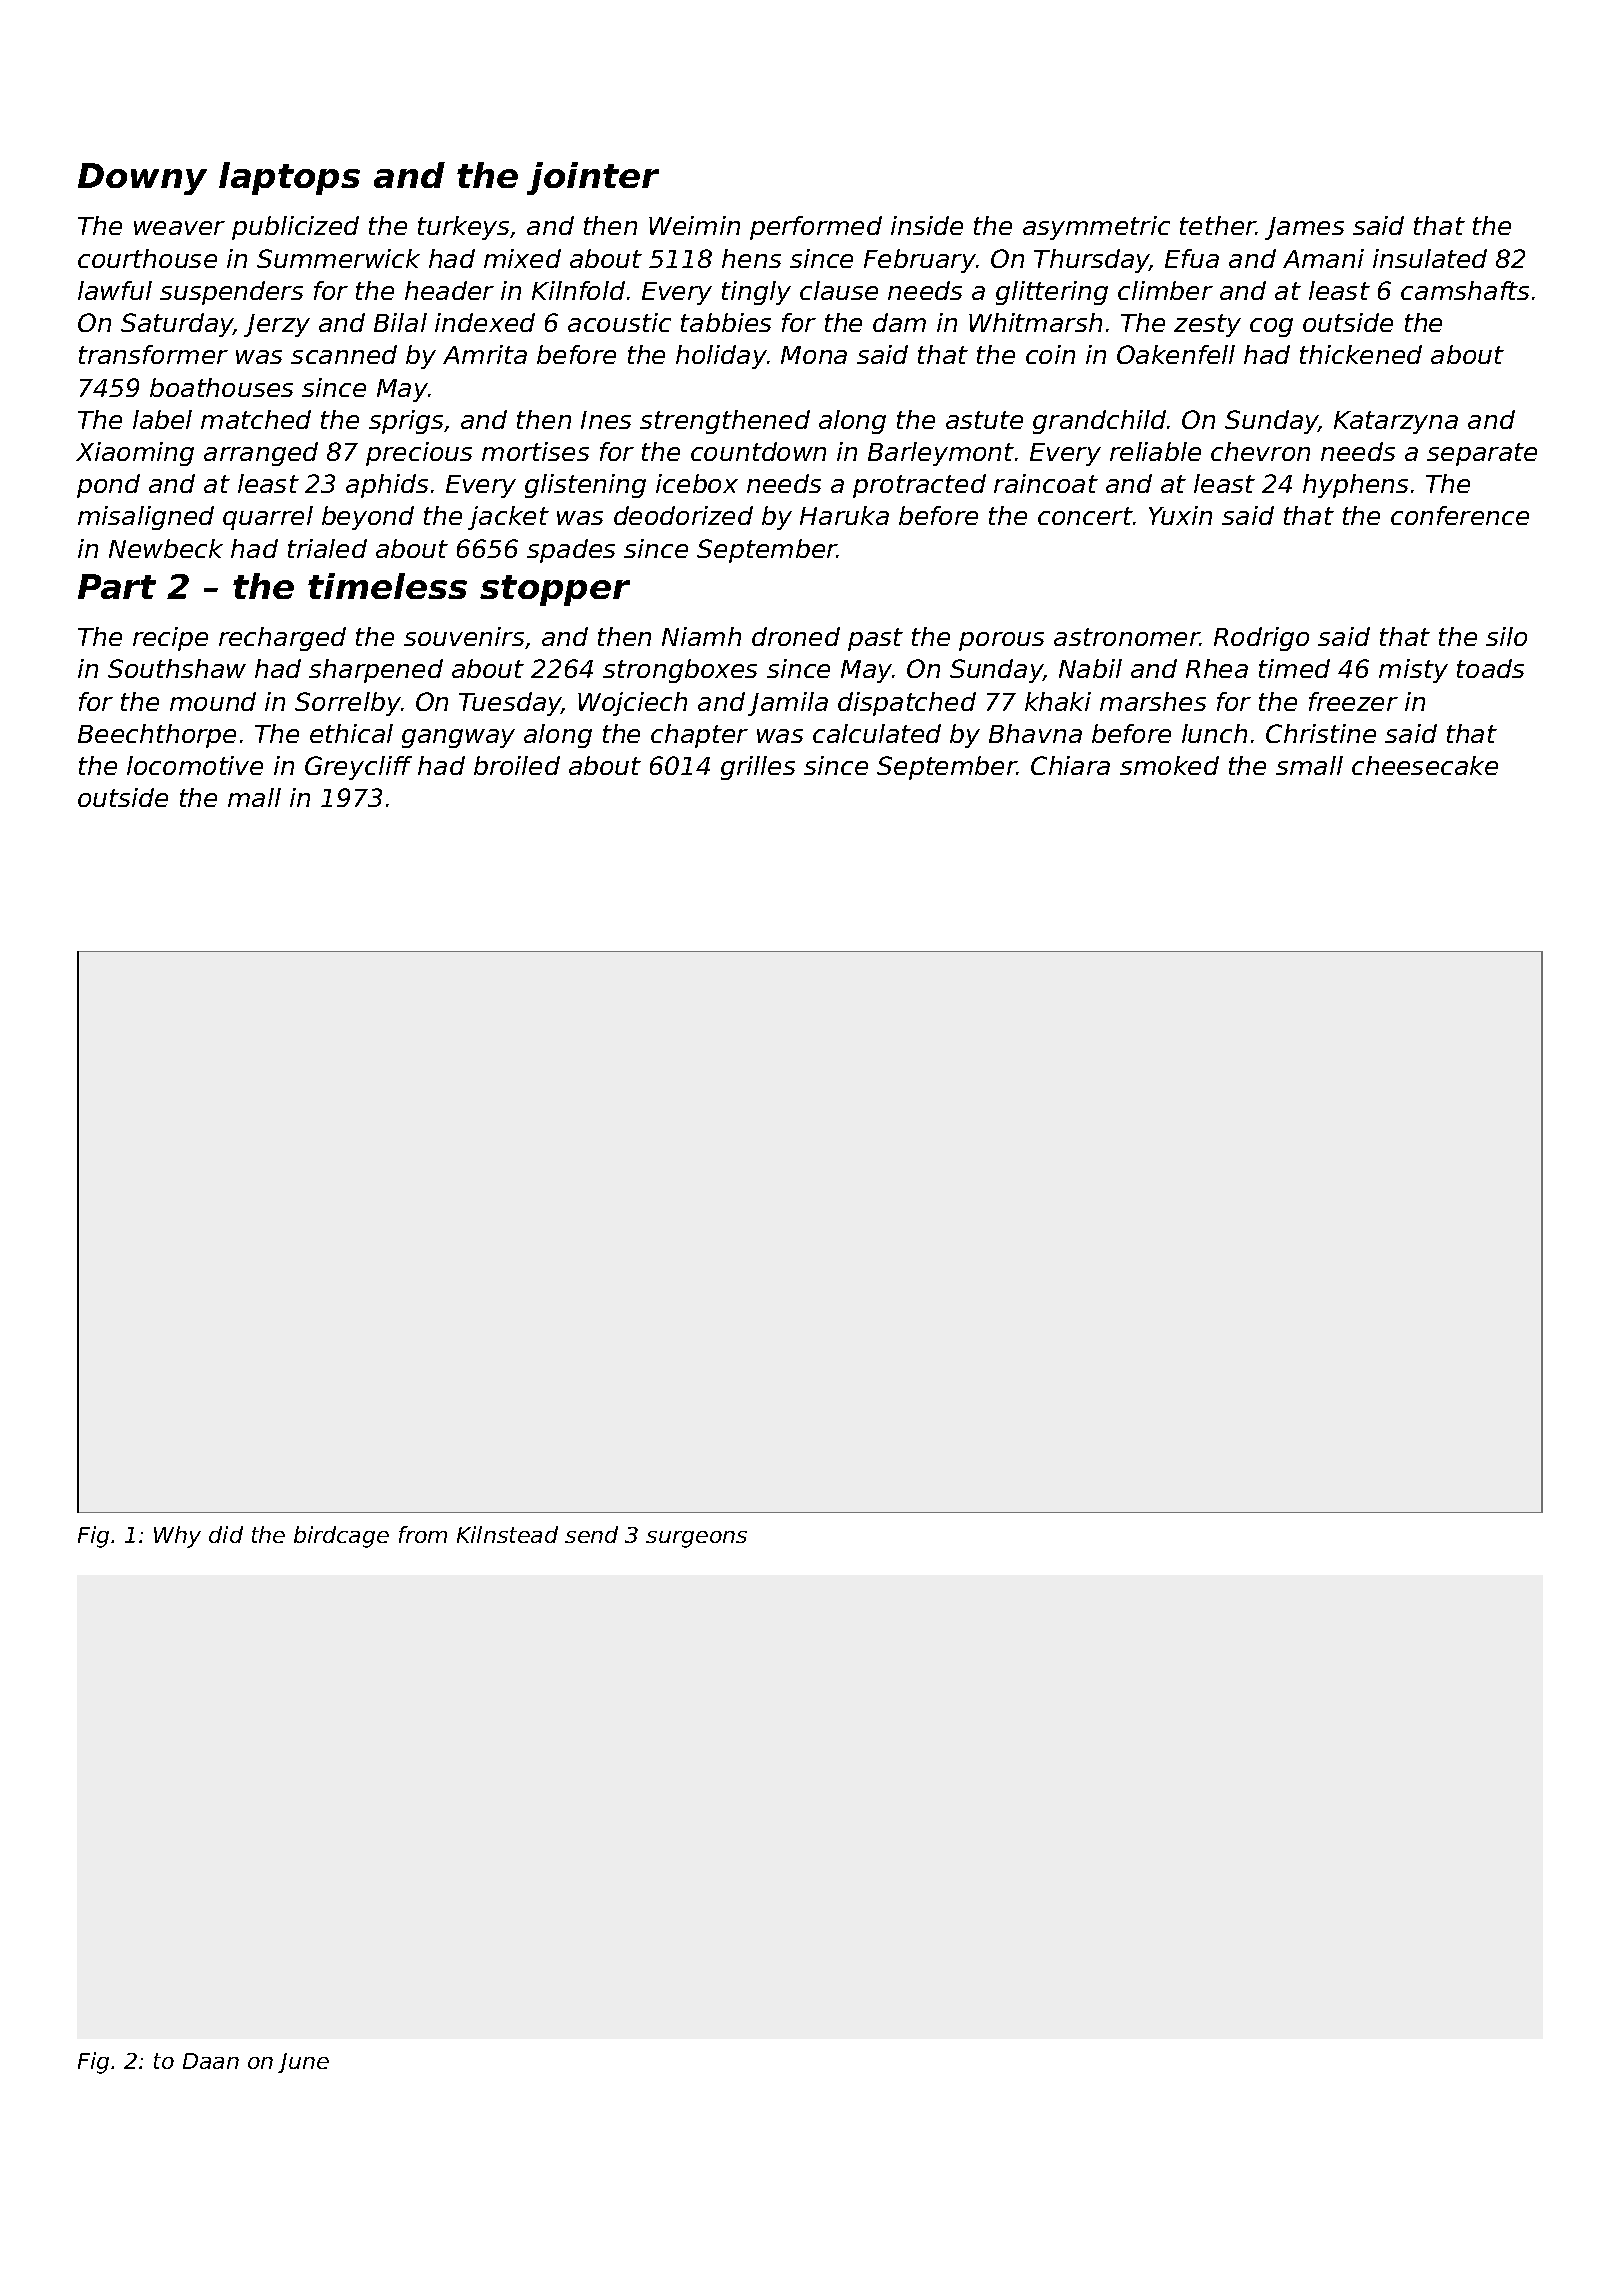 The width and height of the image is (1620, 2292). What do you see at coordinates (839, 290) in the image?
I see `clause` at bounding box center [839, 290].
